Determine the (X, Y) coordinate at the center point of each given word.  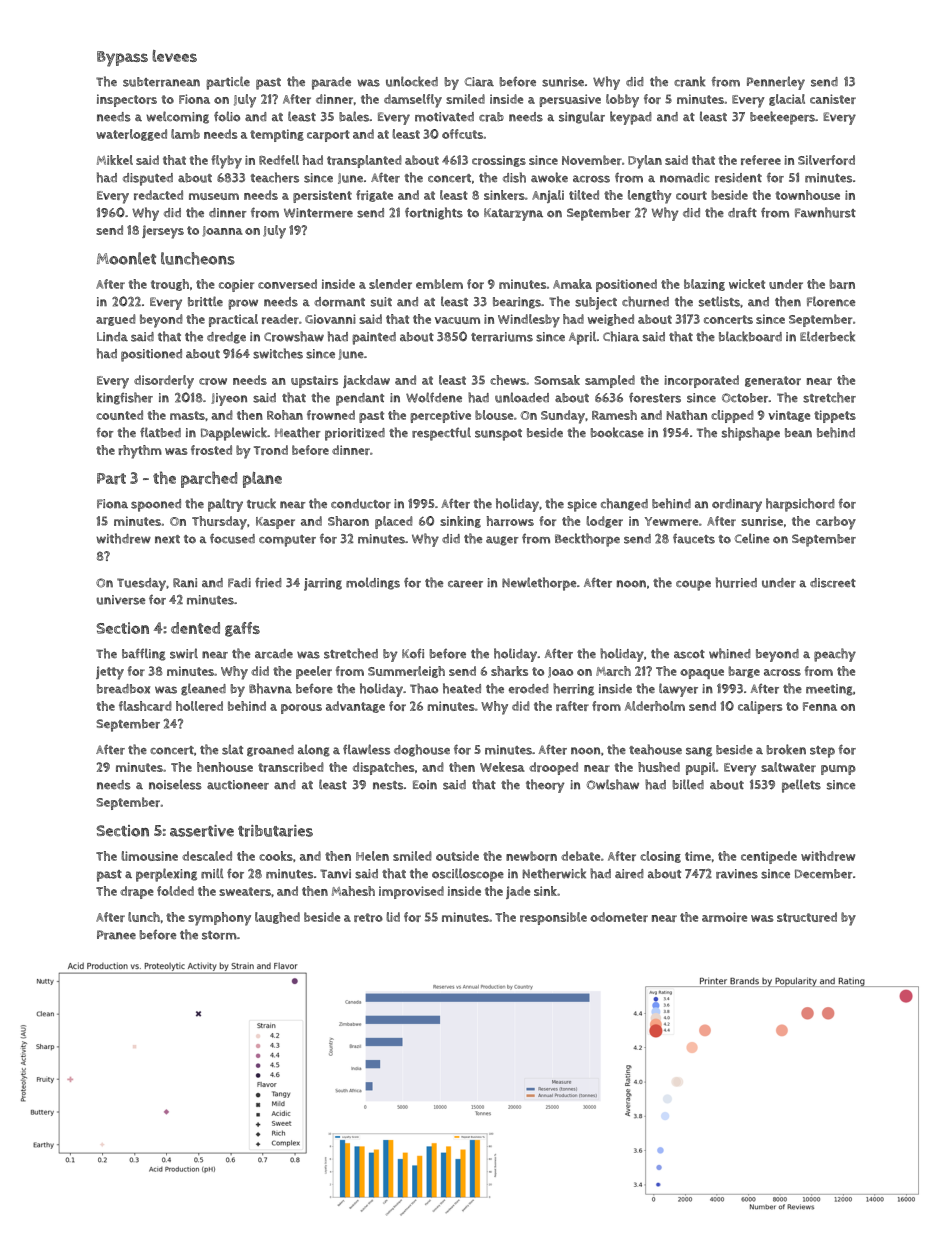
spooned (156, 505)
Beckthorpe (587, 540)
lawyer (678, 690)
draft (742, 212)
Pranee (116, 935)
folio (227, 116)
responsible (553, 918)
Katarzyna (513, 214)
